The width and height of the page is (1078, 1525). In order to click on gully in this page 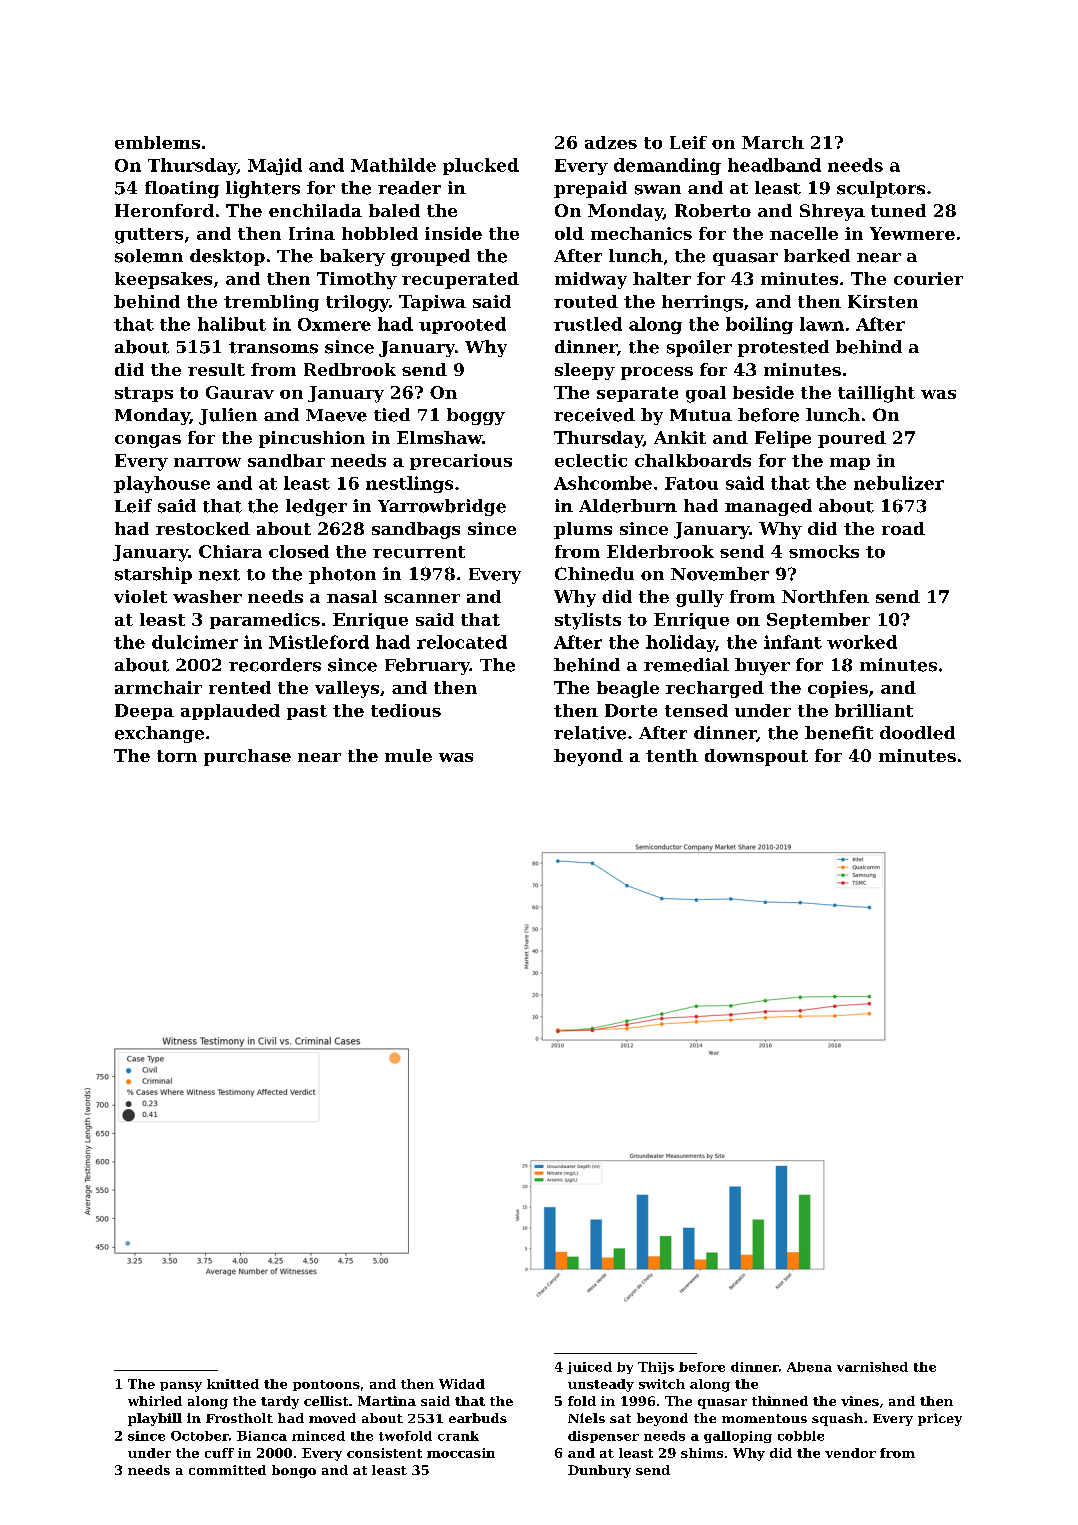, I will do `click(700, 598)`.
